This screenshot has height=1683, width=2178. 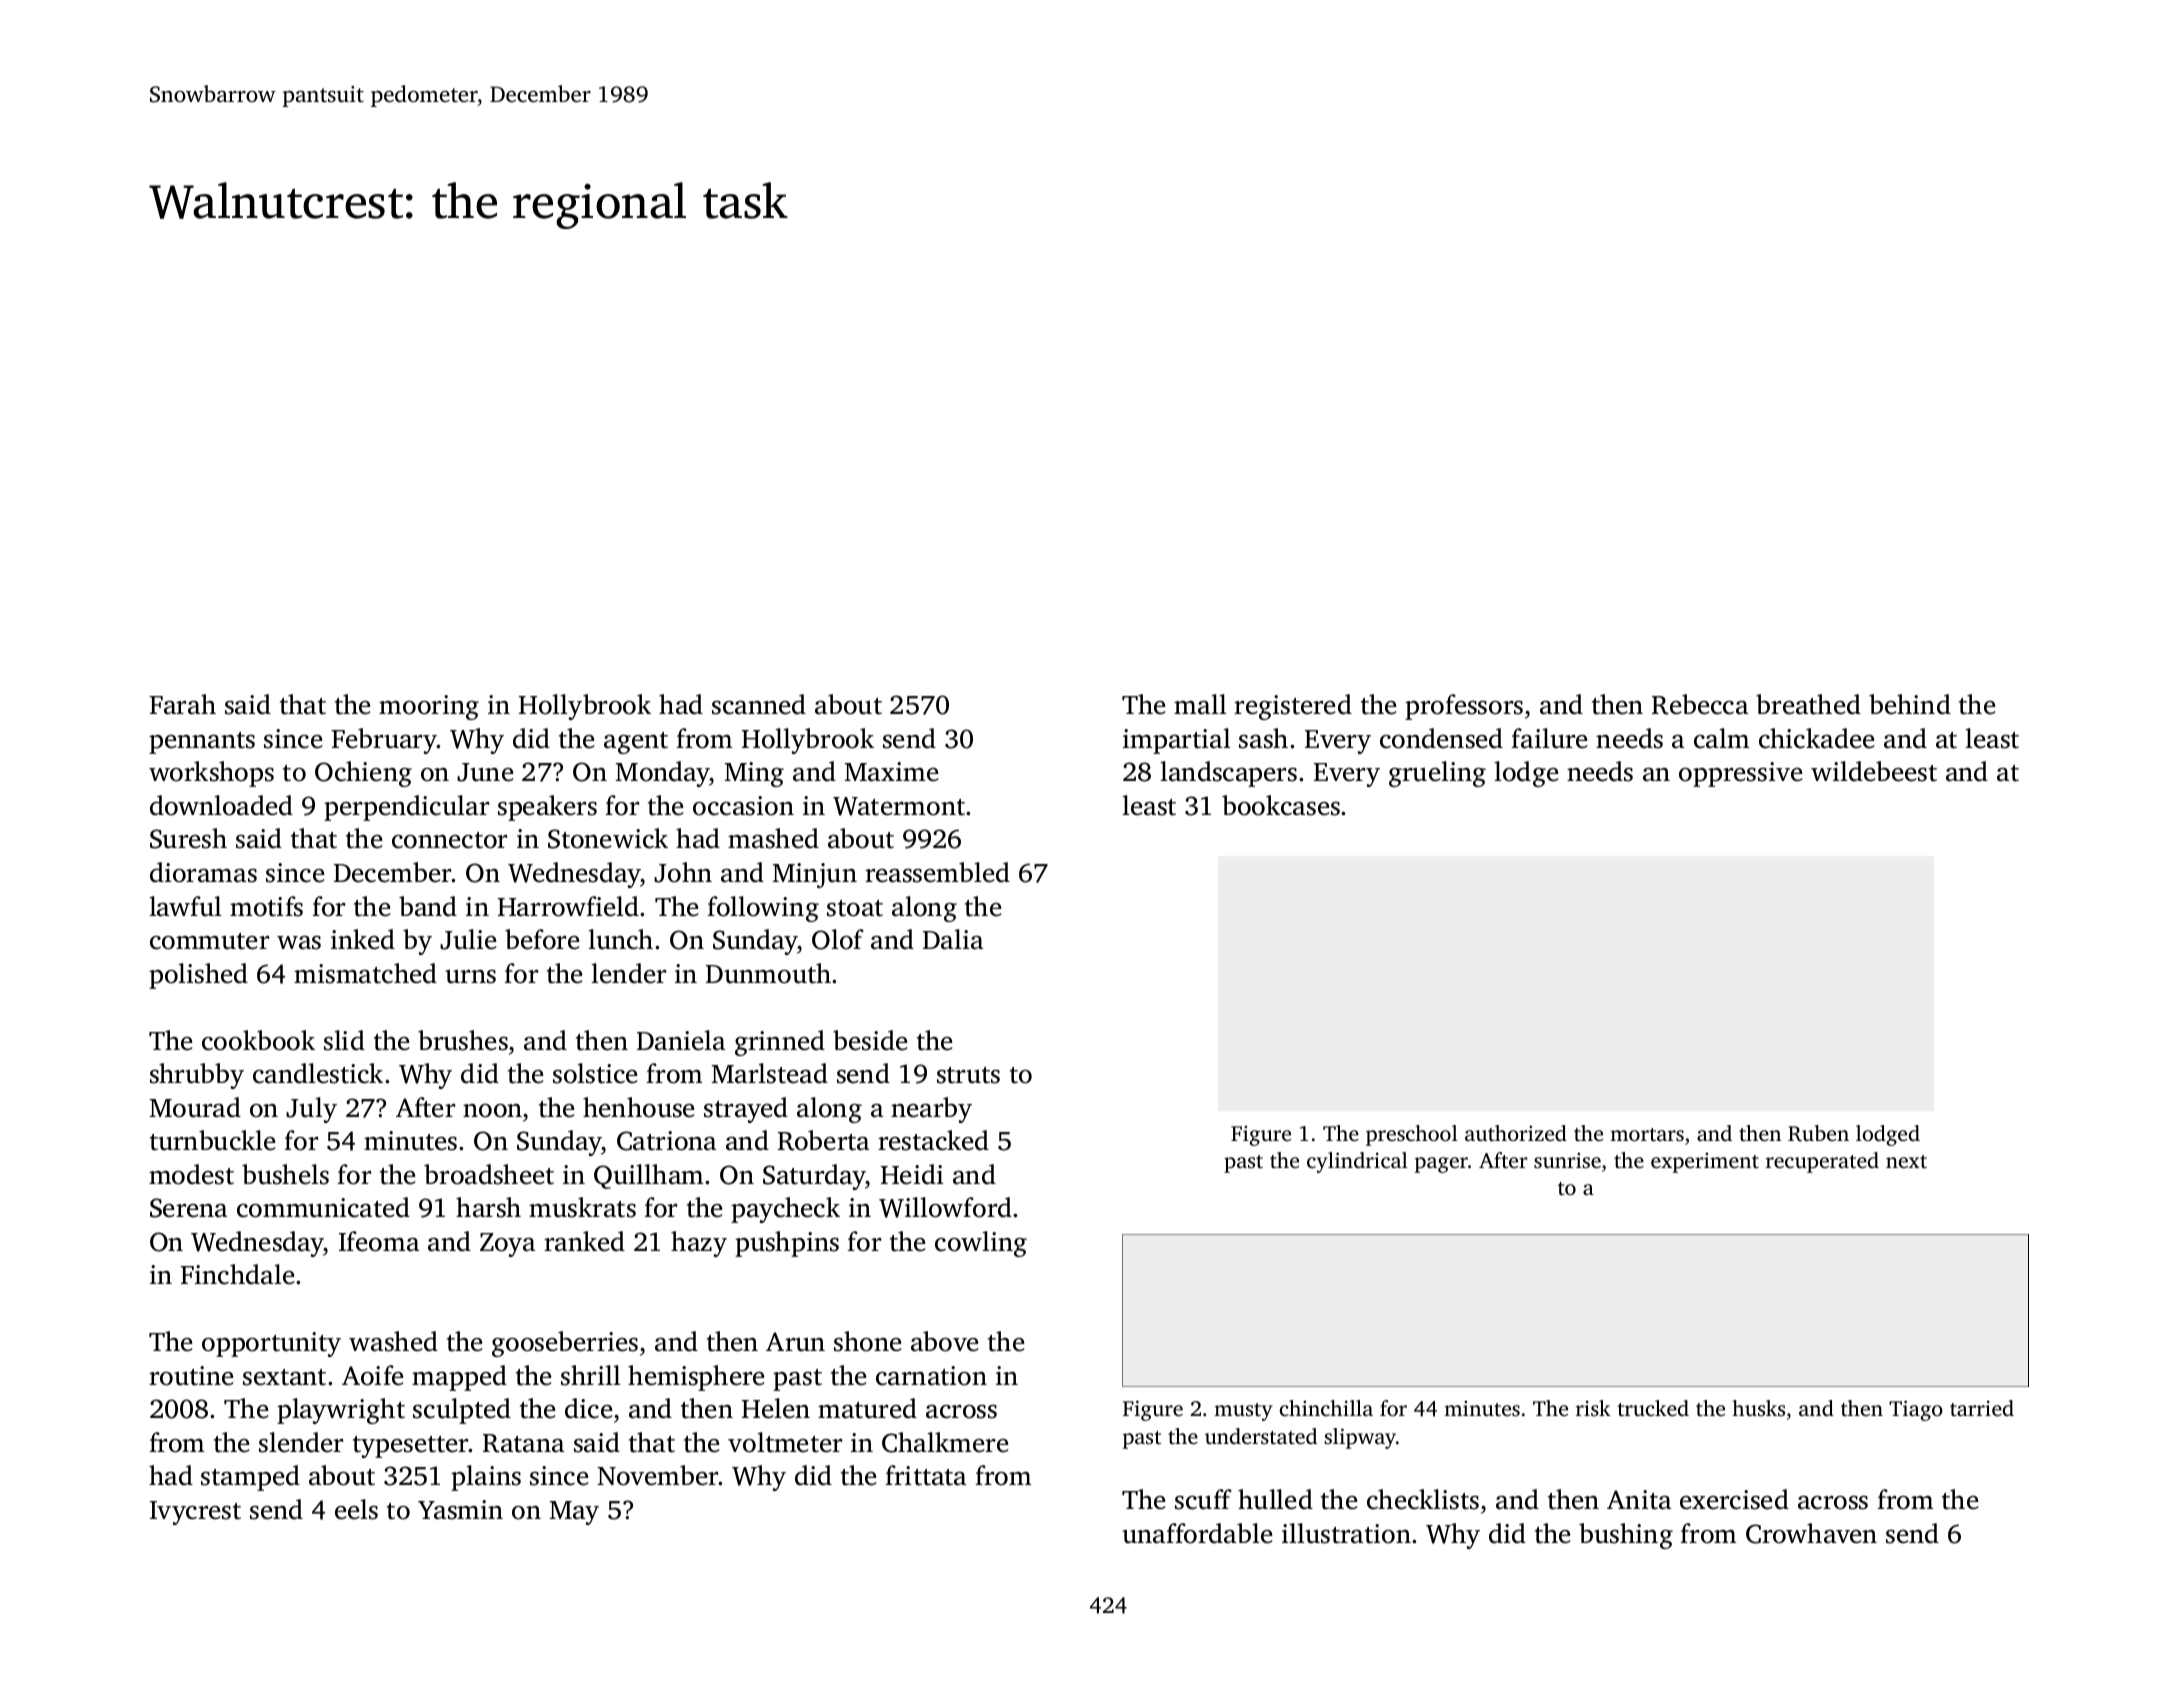 What do you see at coordinates (870, 1040) in the screenshot?
I see `beside` at bounding box center [870, 1040].
